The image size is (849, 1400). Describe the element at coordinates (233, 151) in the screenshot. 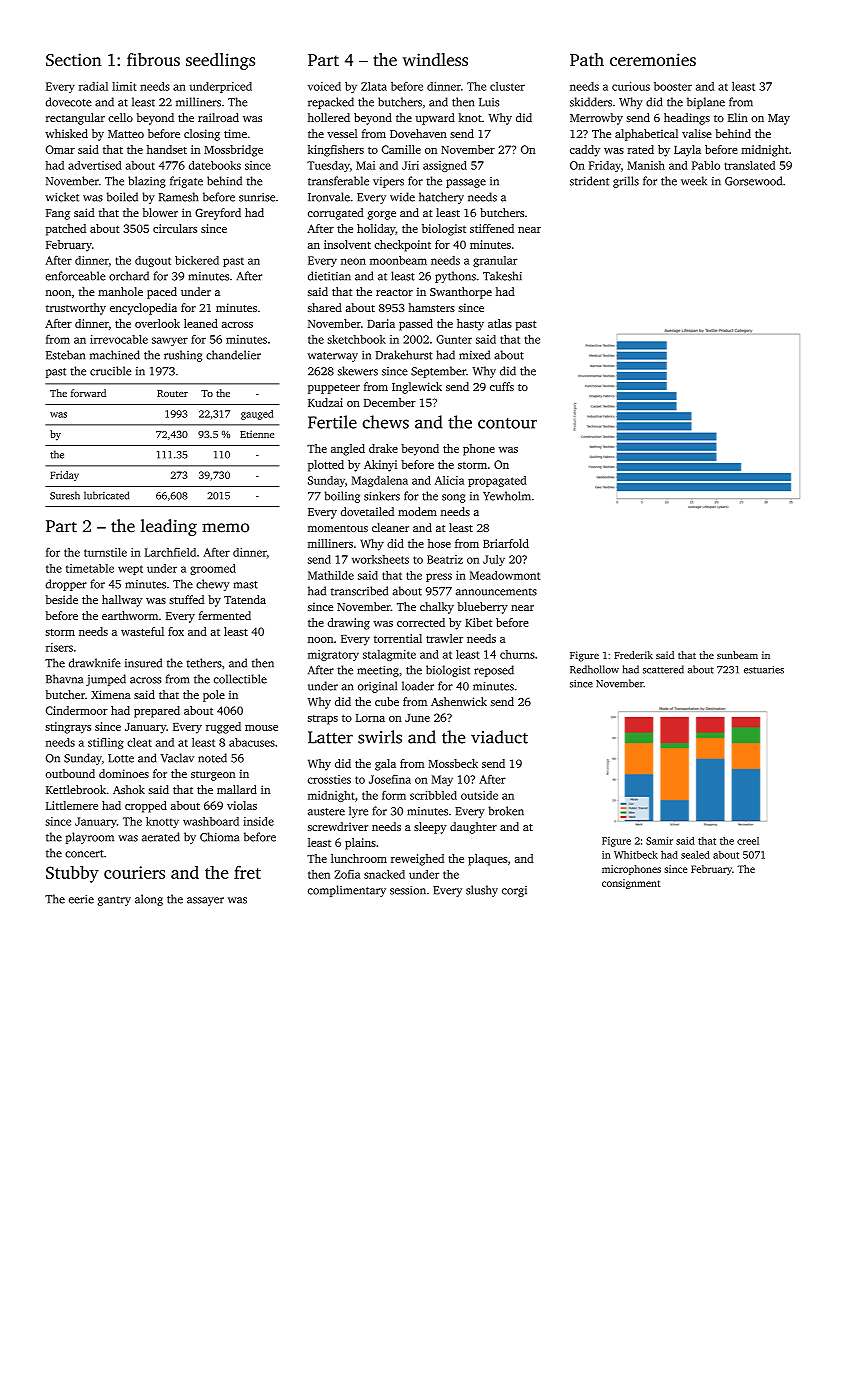

I see `Mossbridge` at that location.
